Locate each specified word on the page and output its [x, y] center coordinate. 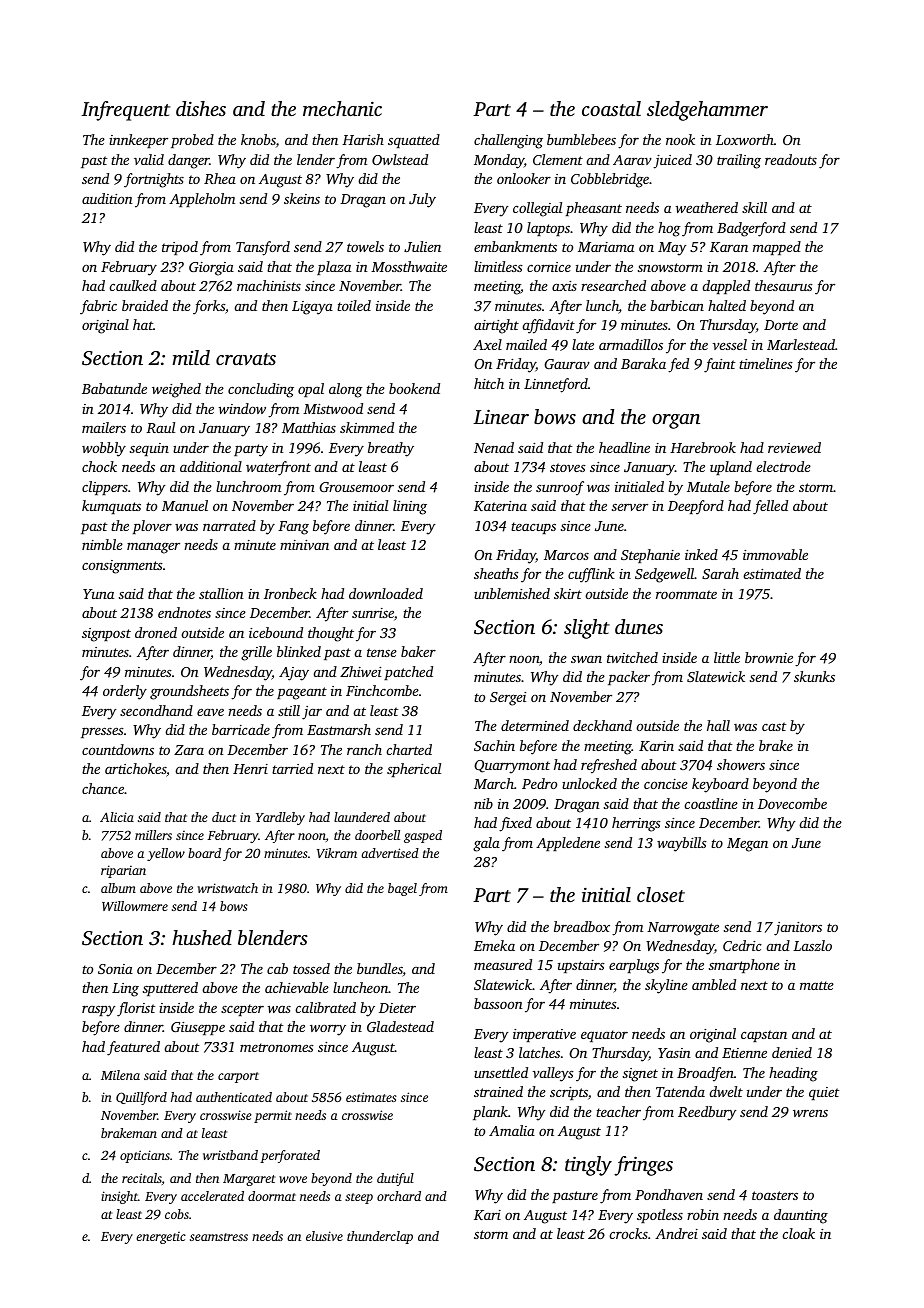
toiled [354, 305]
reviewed [794, 447]
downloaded [386, 593]
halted [727, 305]
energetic [161, 1238]
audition [107, 198]
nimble [102, 544]
